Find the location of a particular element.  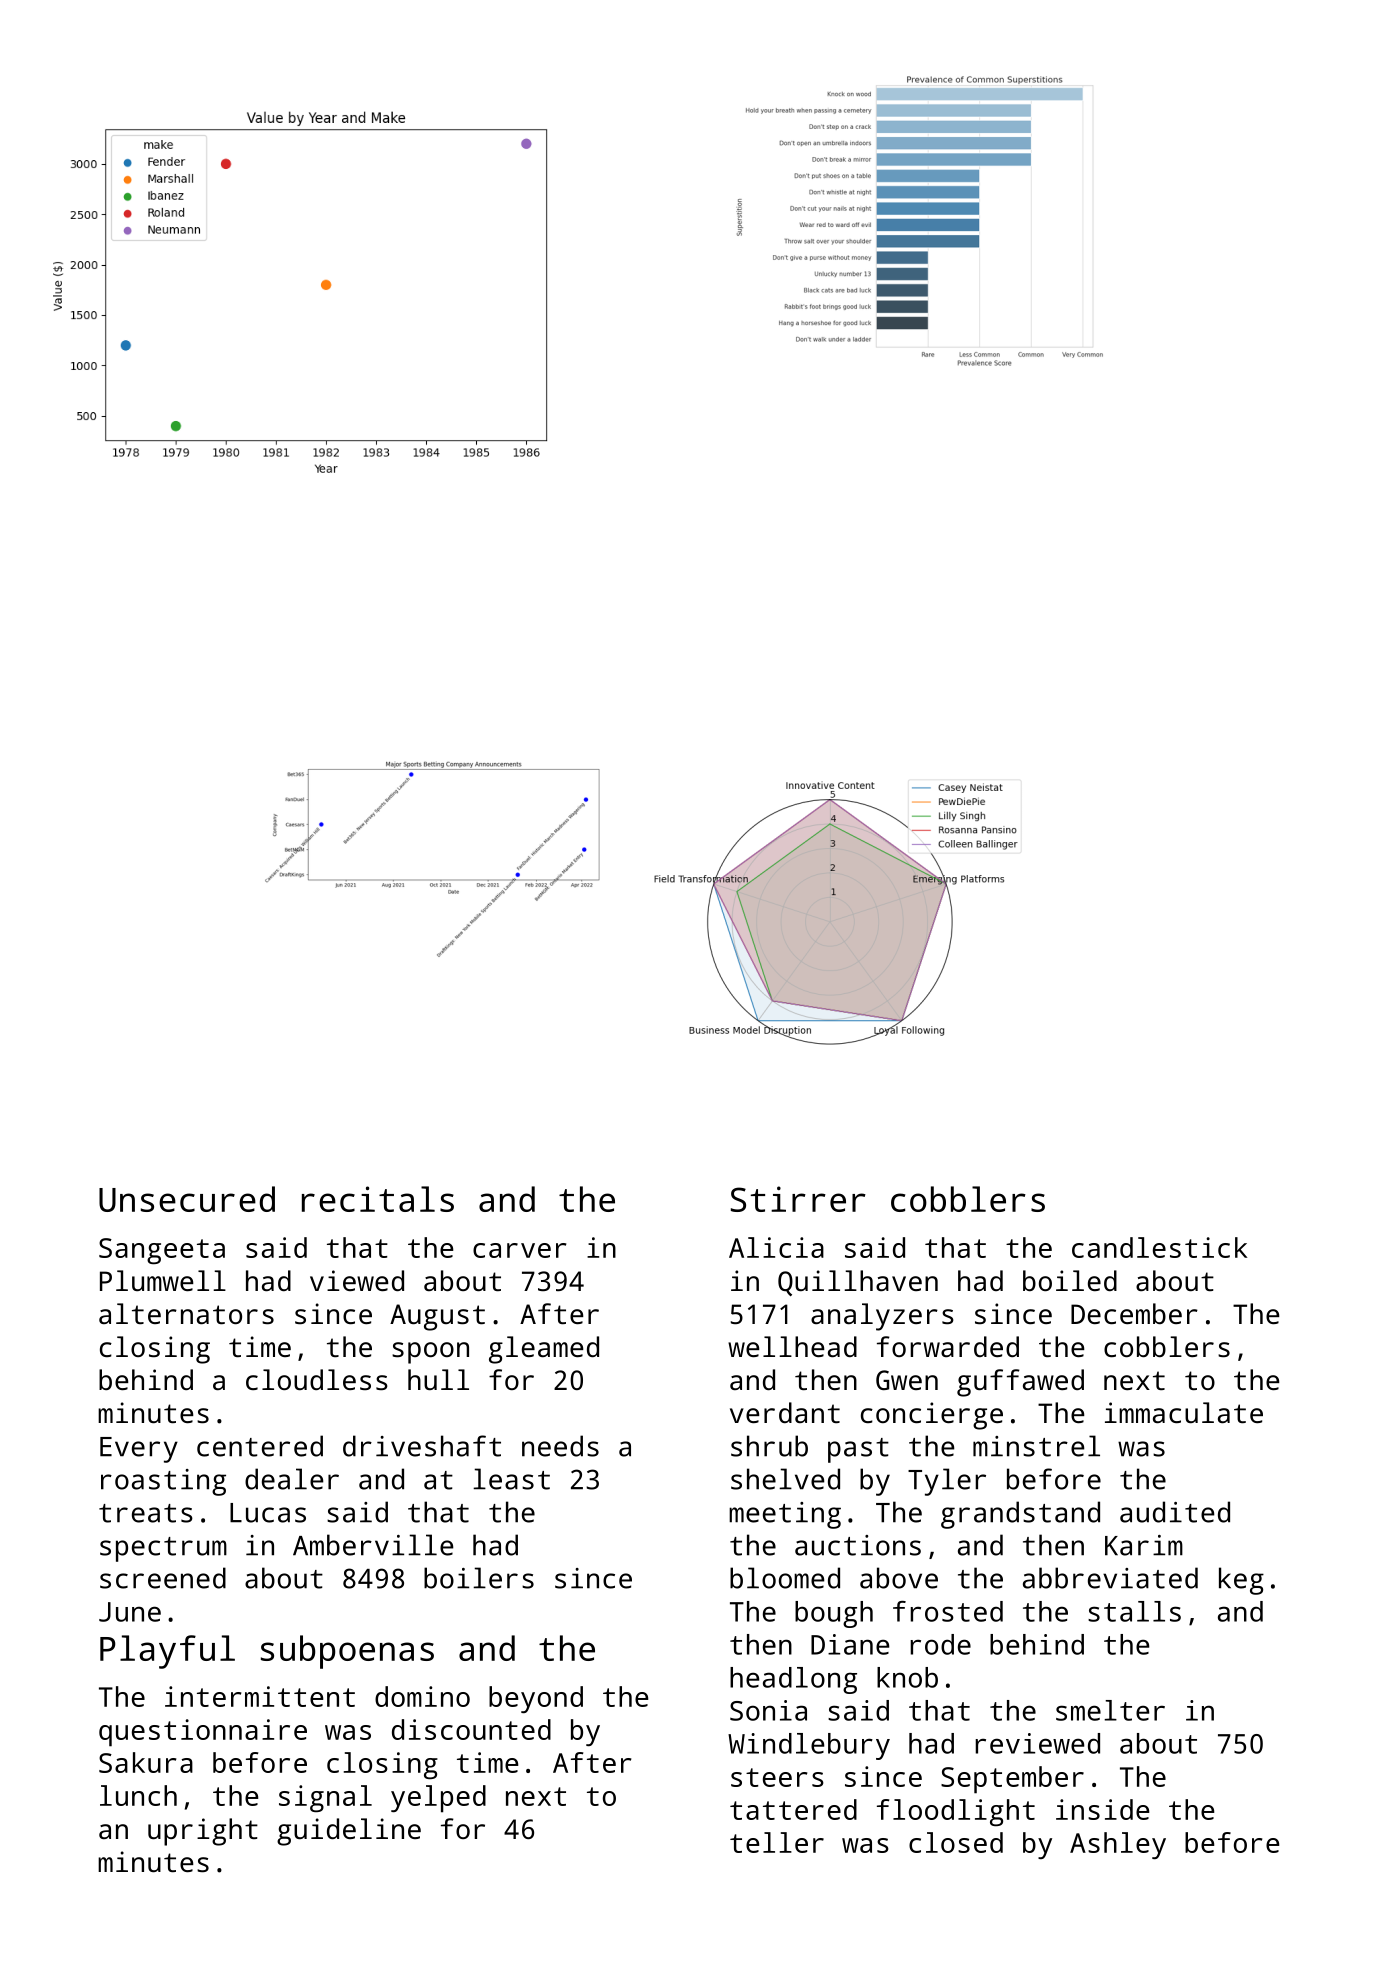

Amberville is located at coordinates (373, 1545).
